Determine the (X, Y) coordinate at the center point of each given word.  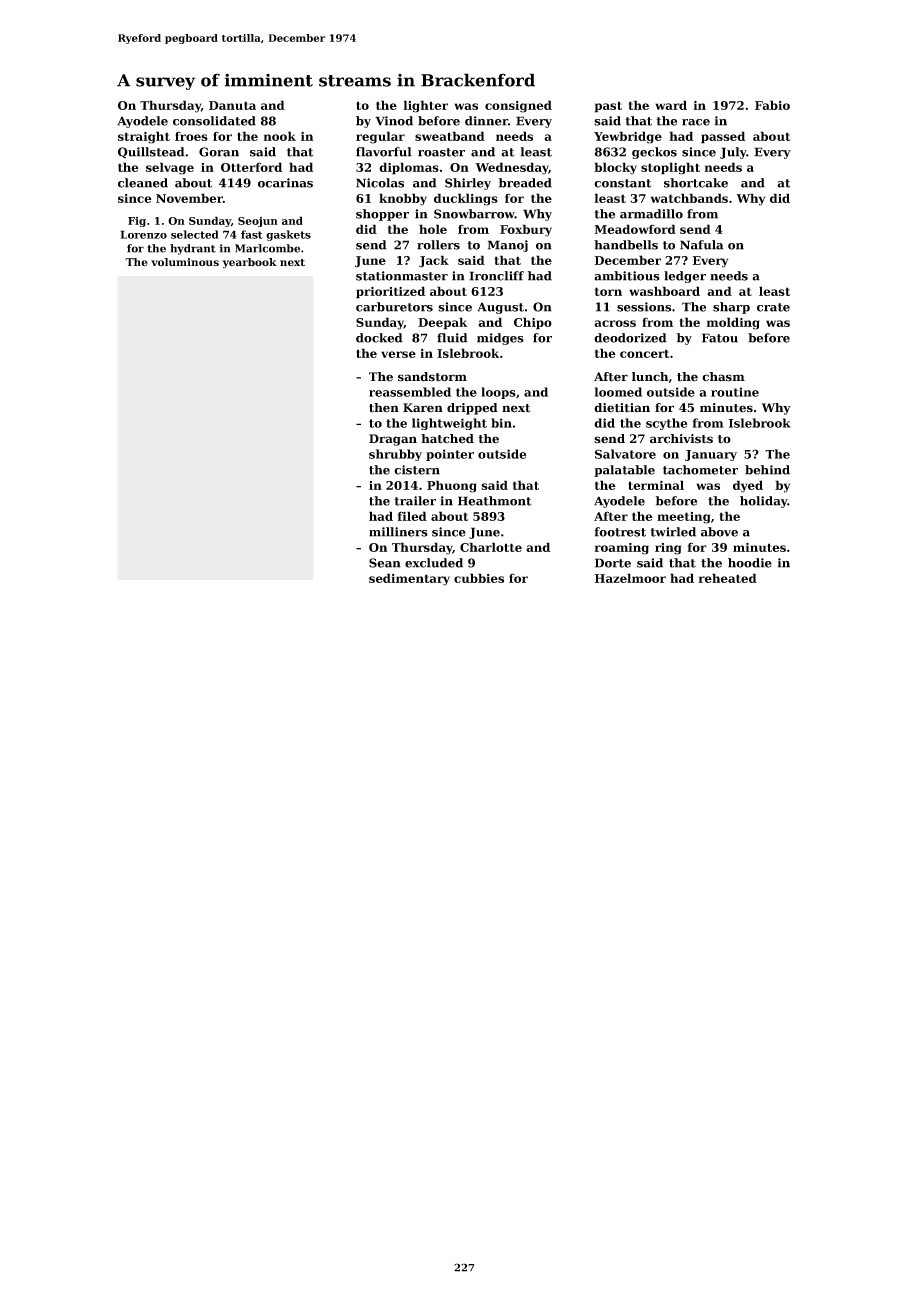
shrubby (395, 455)
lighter (426, 106)
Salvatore (625, 454)
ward (671, 105)
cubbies (479, 578)
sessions (644, 307)
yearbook (249, 263)
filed (412, 516)
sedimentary (409, 579)
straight (144, 137)
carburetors (394, 307)
